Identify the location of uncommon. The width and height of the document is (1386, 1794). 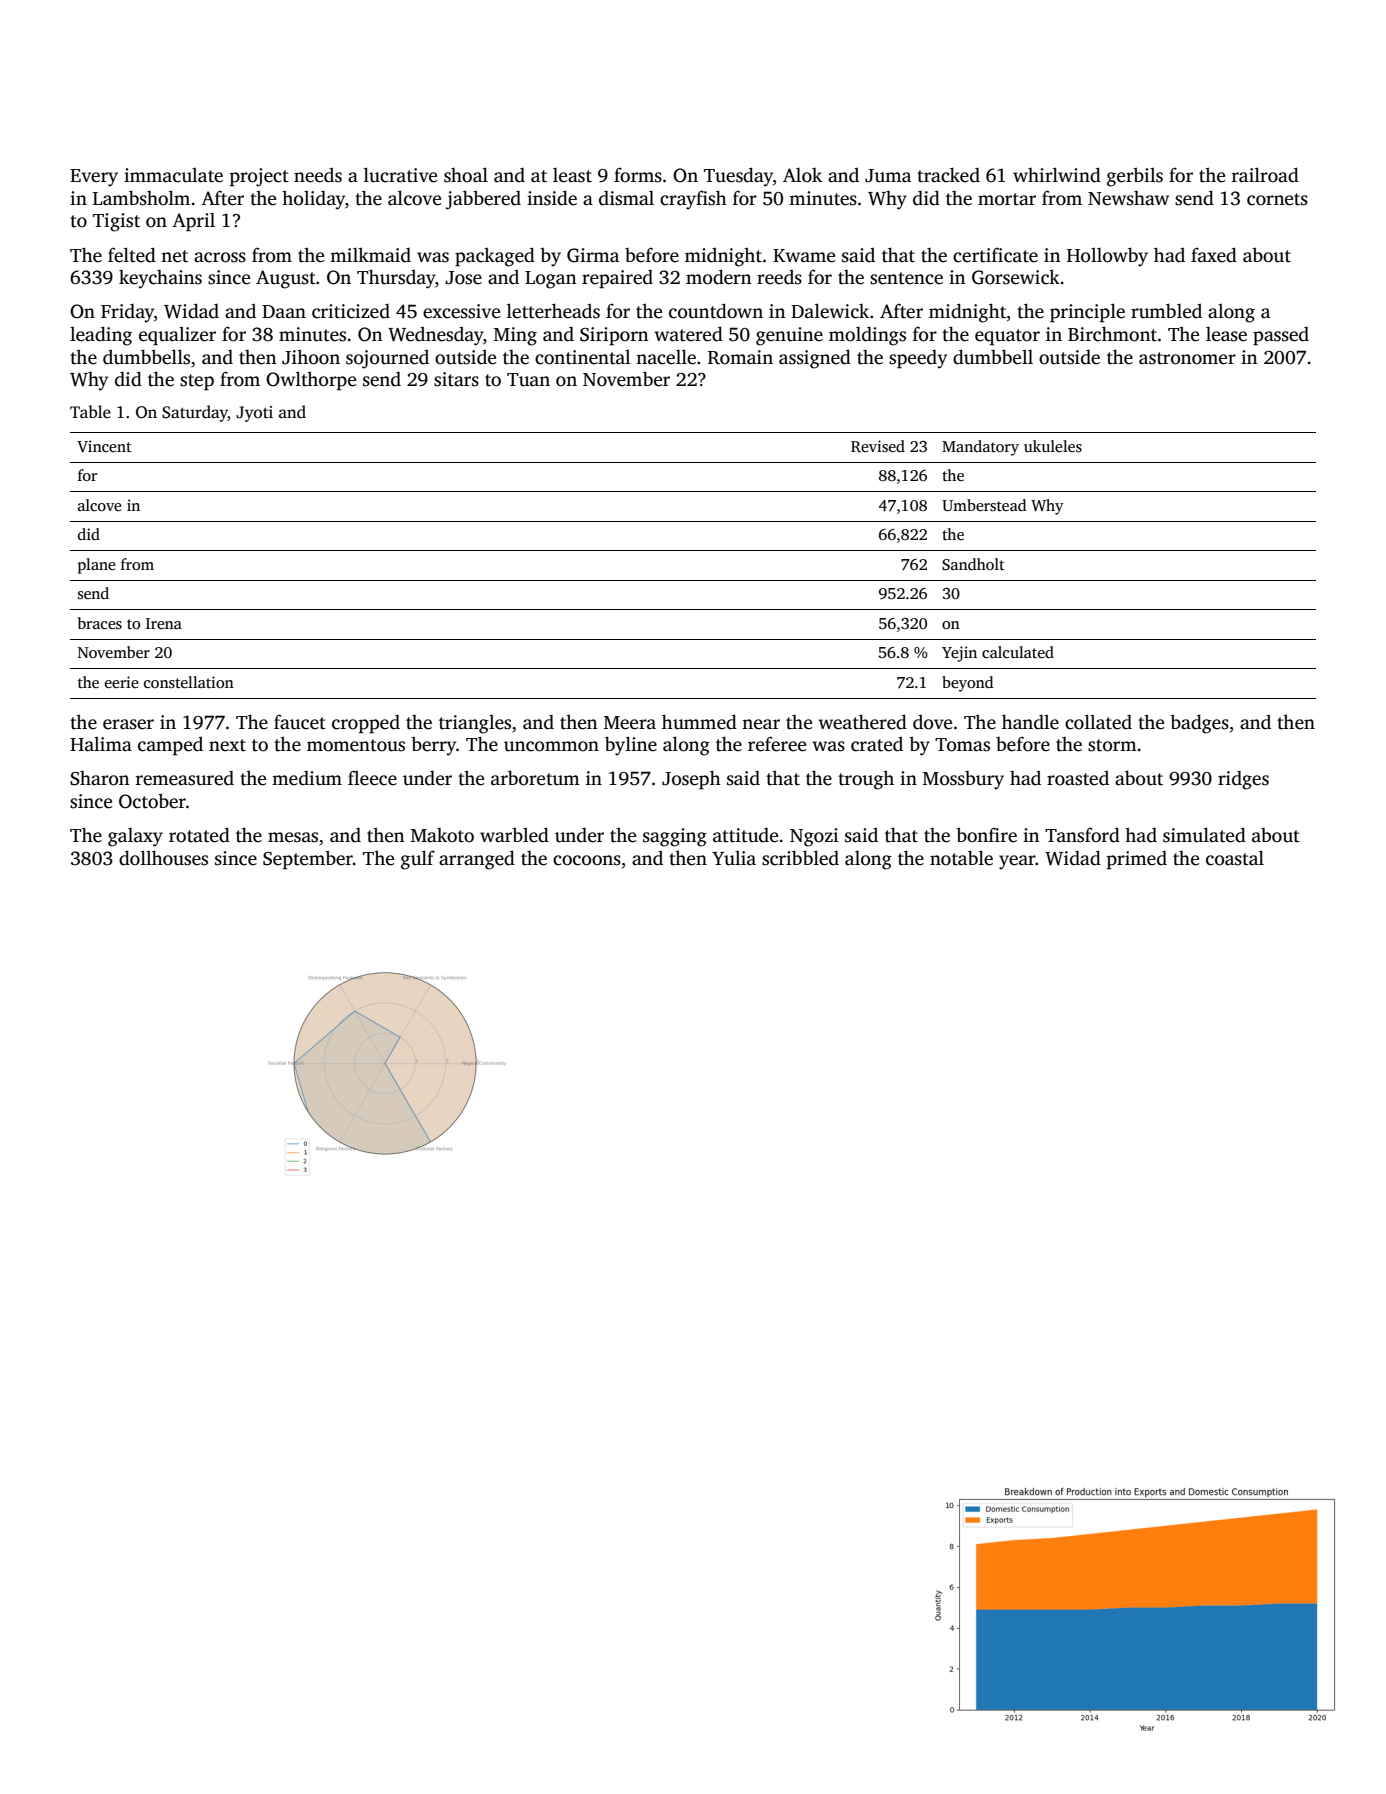
(551, 746).
